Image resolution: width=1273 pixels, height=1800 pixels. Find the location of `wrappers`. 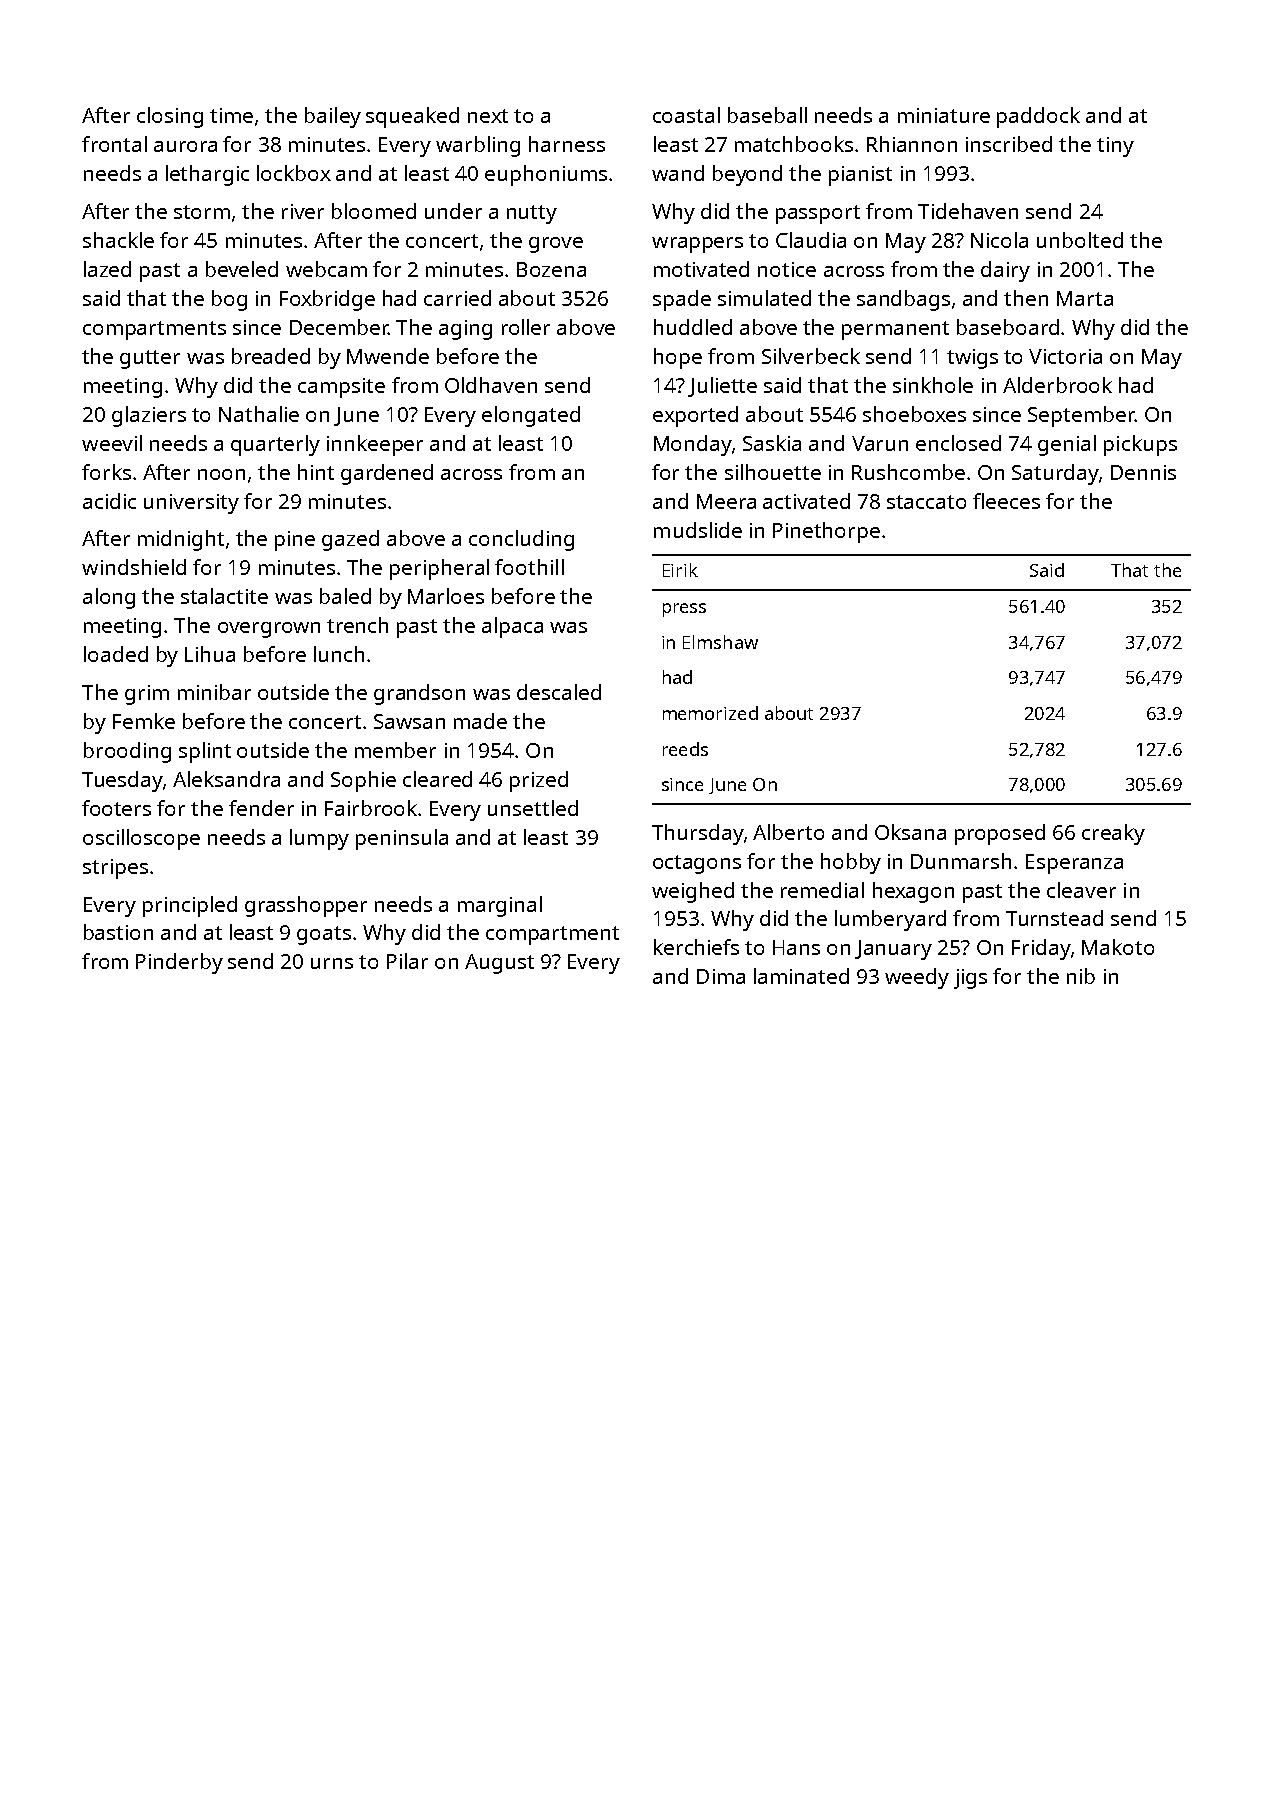

wrappers is located at coordinates (697, 245).
